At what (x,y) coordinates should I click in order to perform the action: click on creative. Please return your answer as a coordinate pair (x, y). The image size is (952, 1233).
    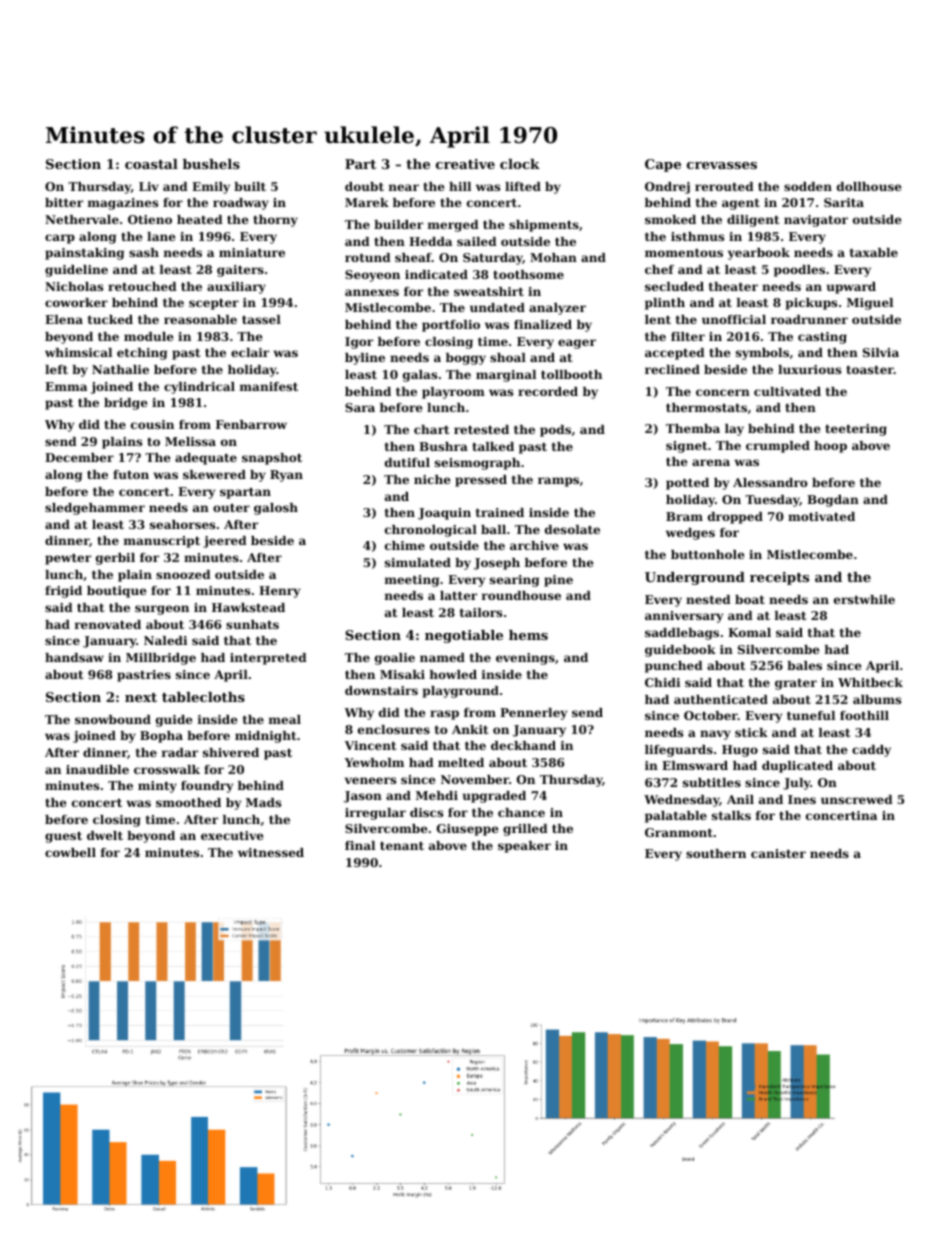
    Looking at the image, I should click on (465, 164).
